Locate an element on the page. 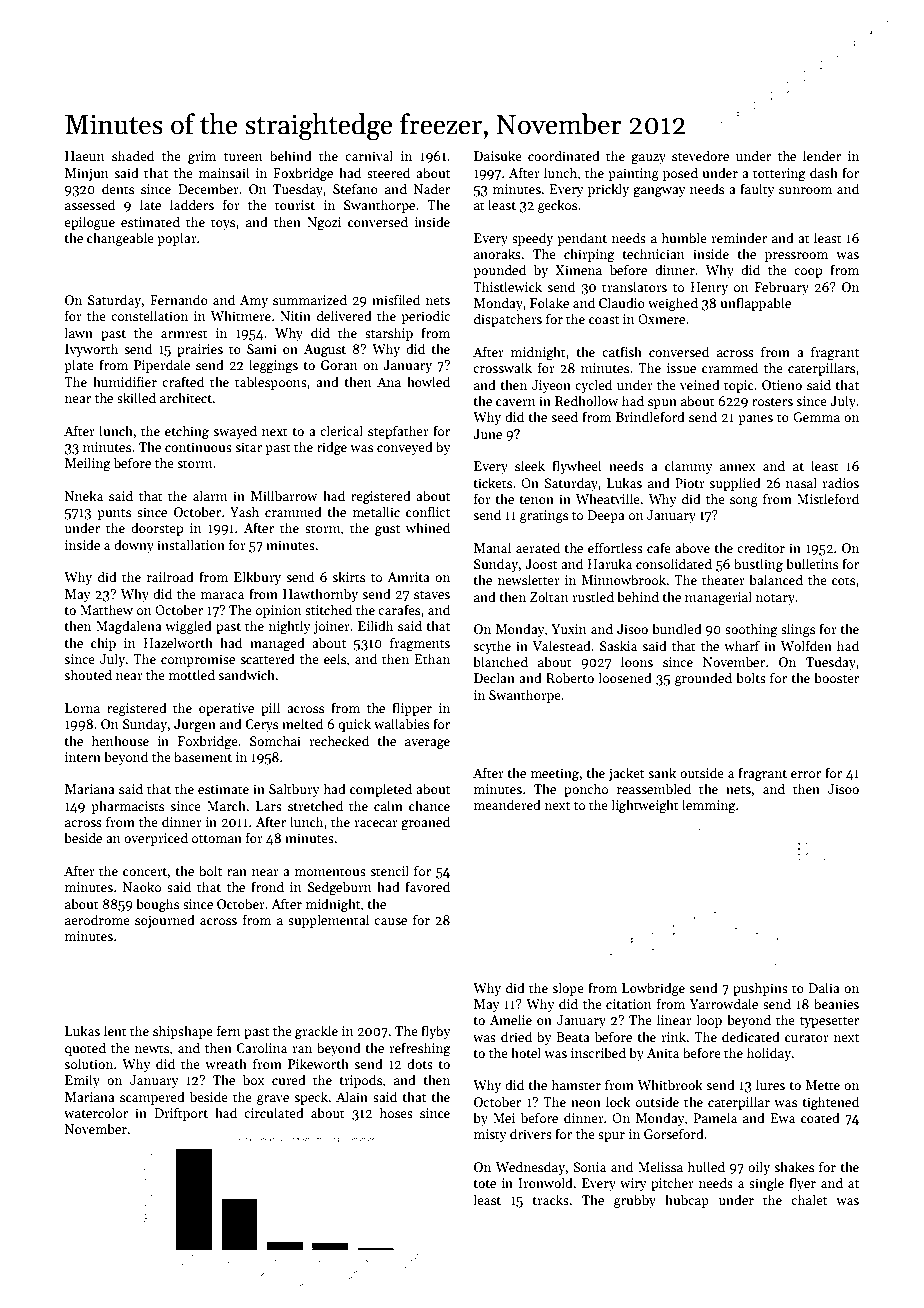 The height and width of the image is (1308, 924). lender is located at coordinates (822, 155).
